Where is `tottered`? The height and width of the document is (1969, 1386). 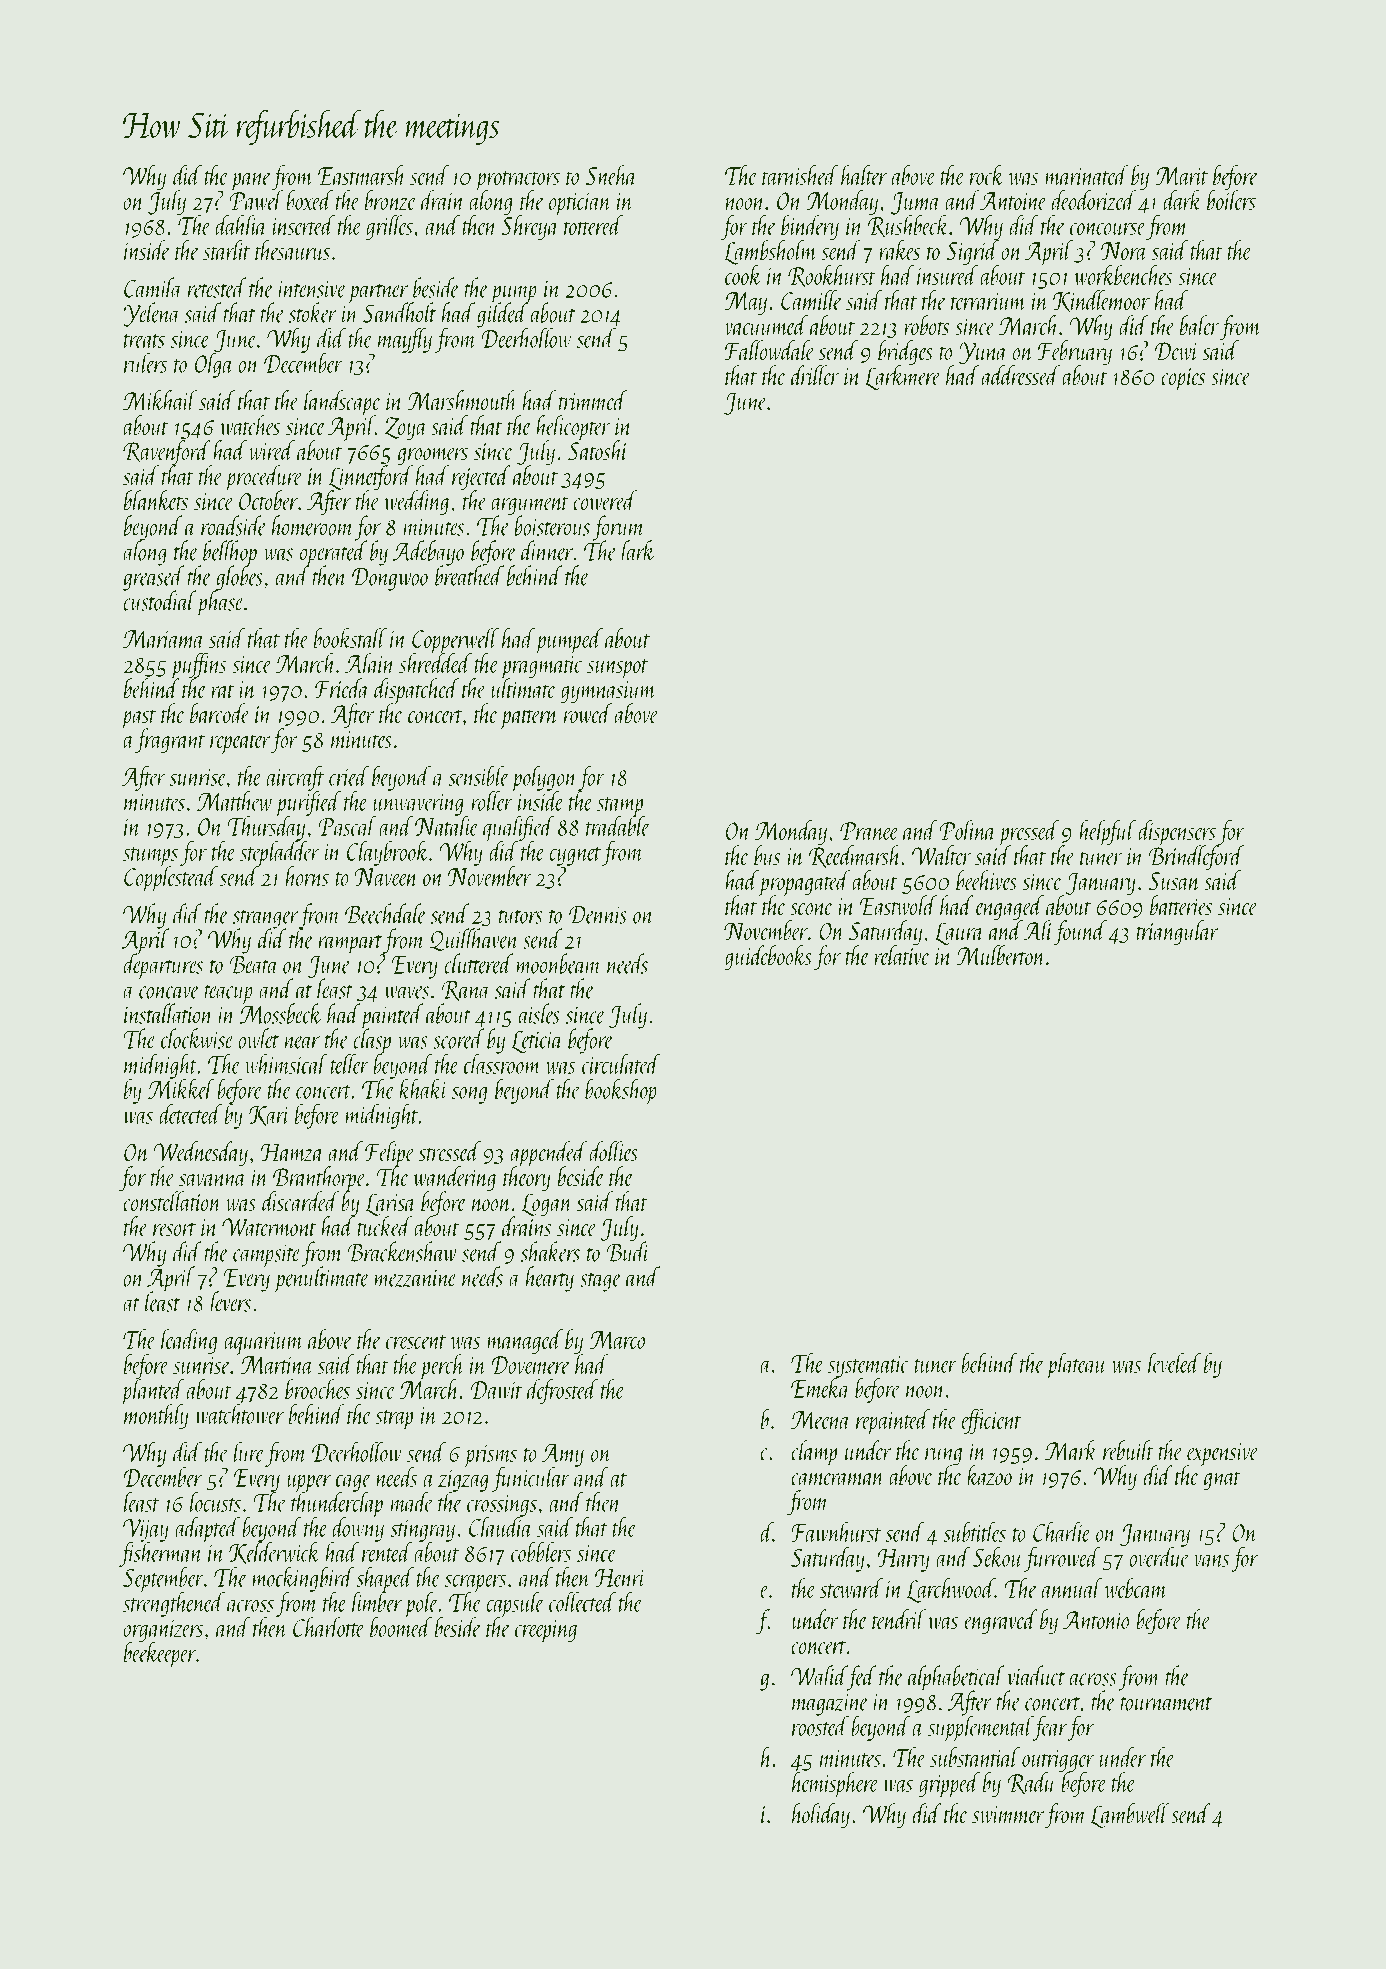 tottered is located at coordinates (592, 225).
